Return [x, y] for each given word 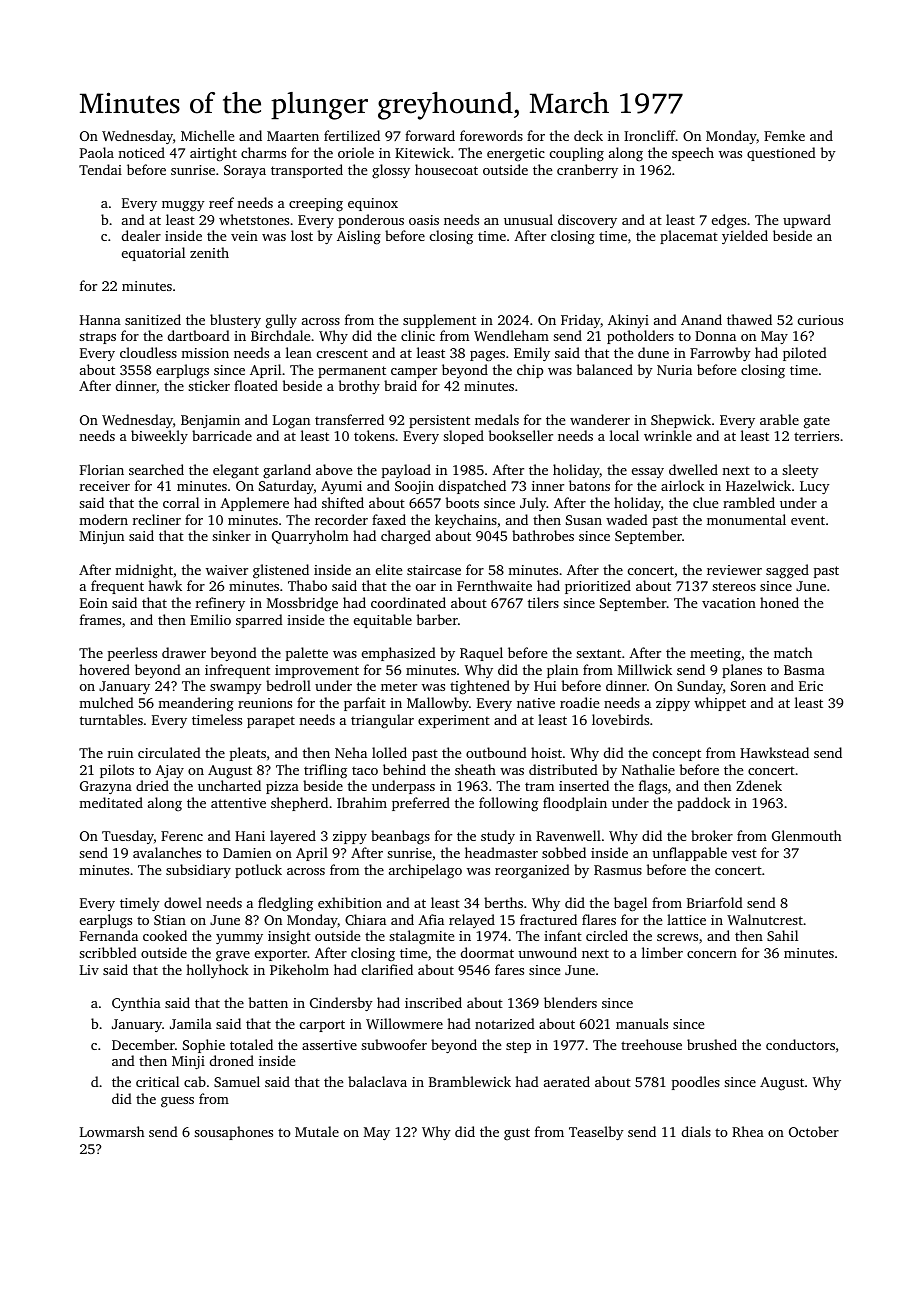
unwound [547, 952]
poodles [696, 1083]
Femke [784, 135]
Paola [97, 152]
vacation [729, 603]
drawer [184, 652]
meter [399, 686]
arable [779, 419]
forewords [491, 135]
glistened [281, 571]
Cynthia [136, 1004]
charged [406, 537]
